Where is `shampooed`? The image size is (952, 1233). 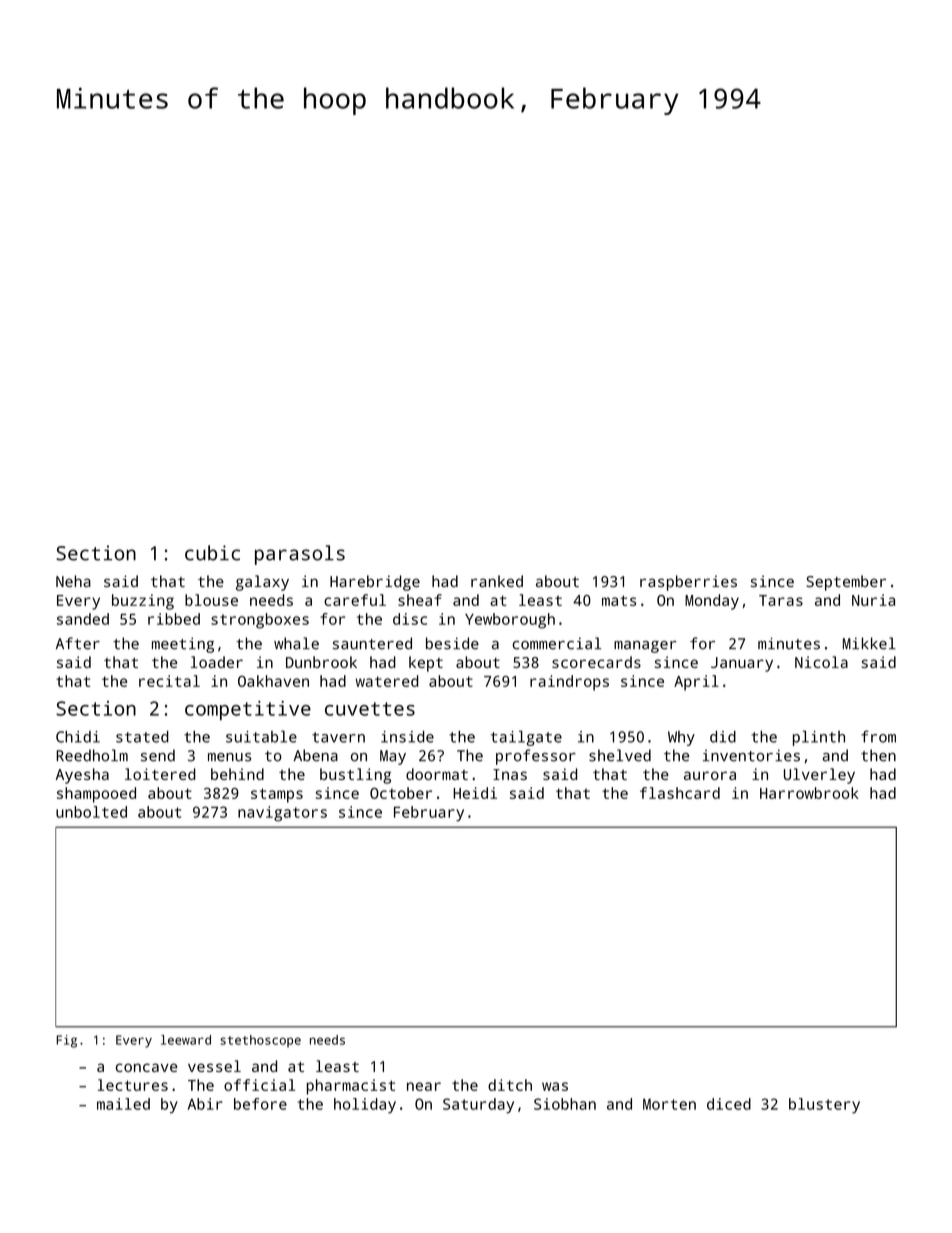 shampooed is located at coordinates (96, 795).
